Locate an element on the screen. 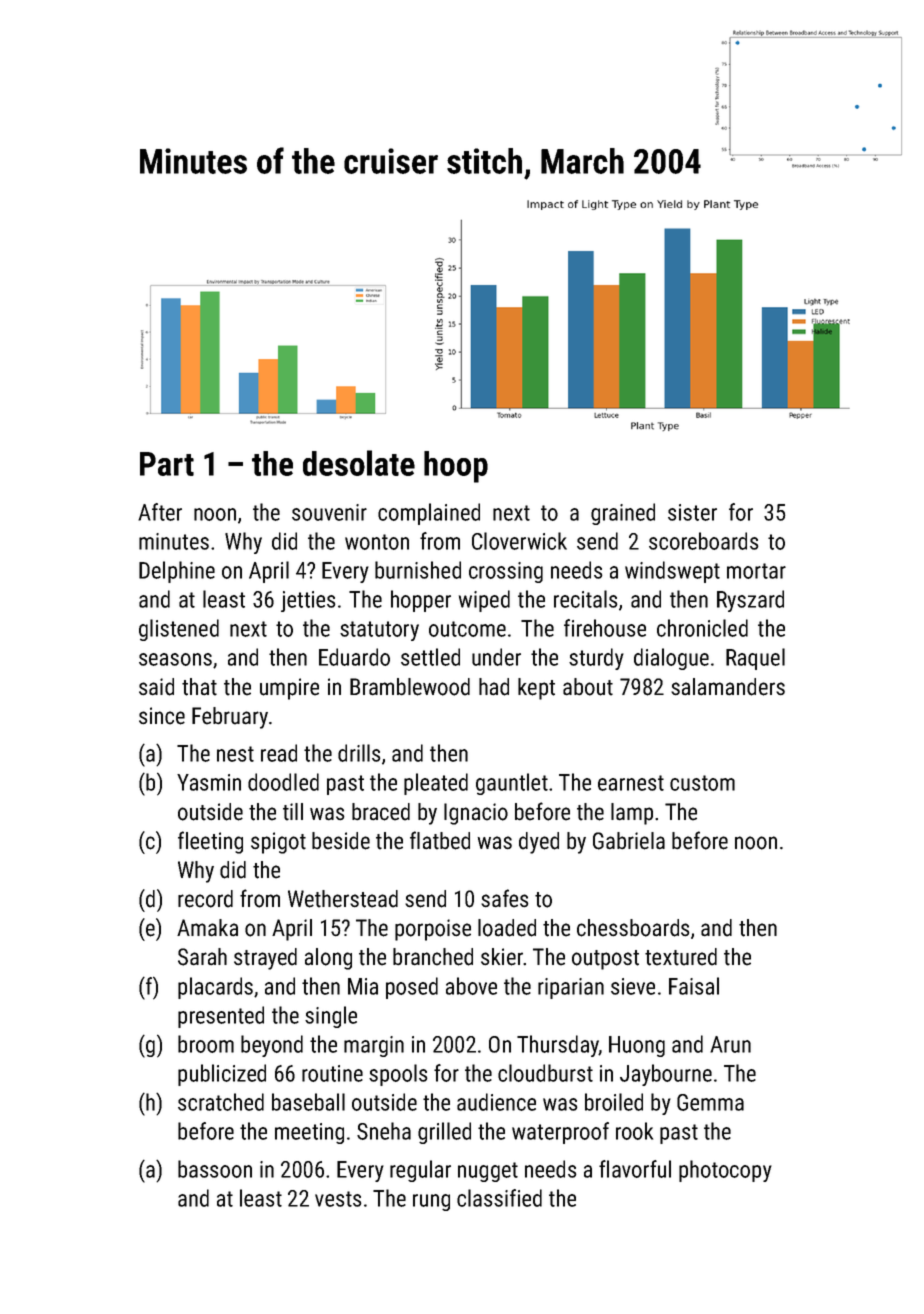 The image size is (924, 1314). nugget is located at coordinates (488, 1172).
